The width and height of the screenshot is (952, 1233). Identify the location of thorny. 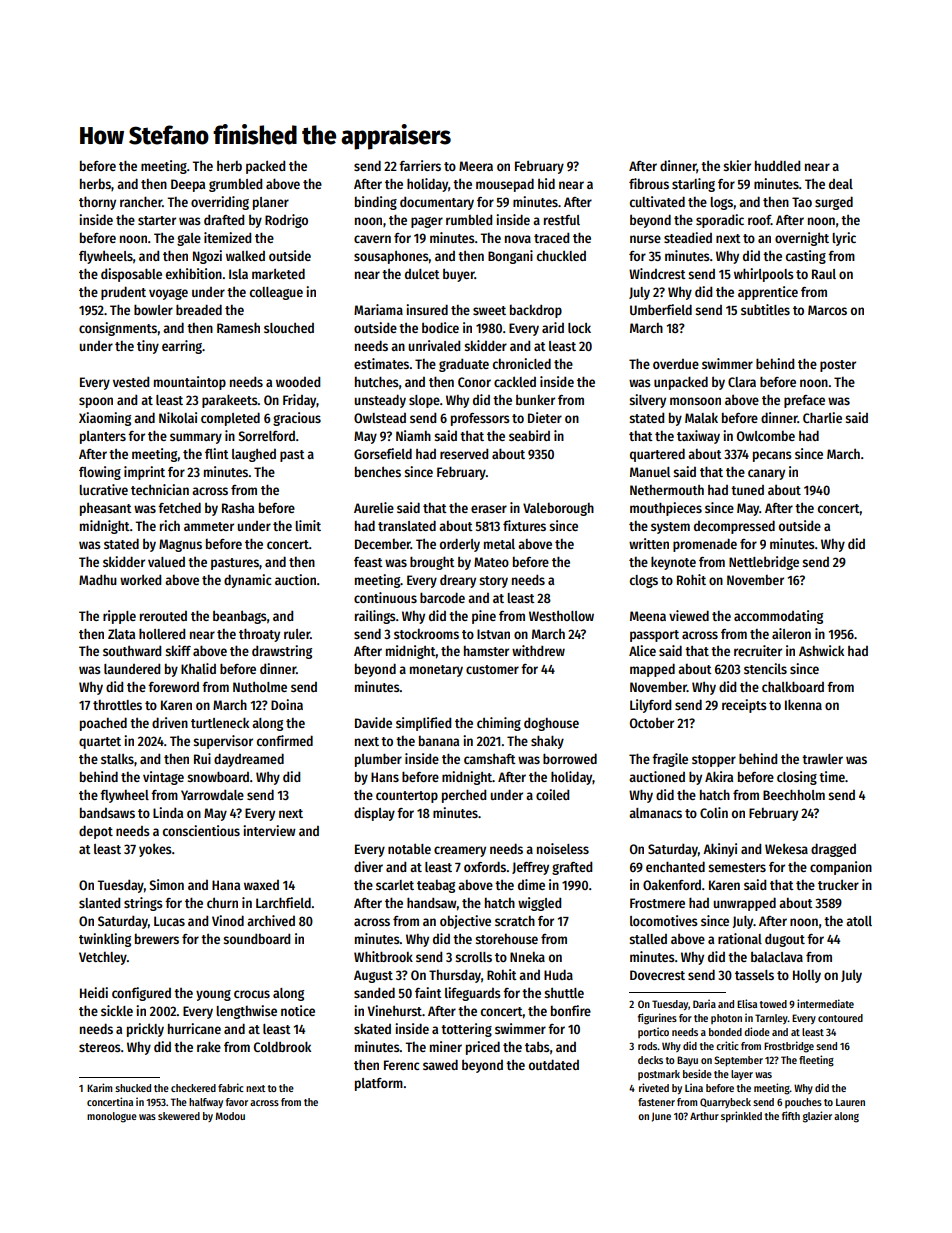
(97, 203).
